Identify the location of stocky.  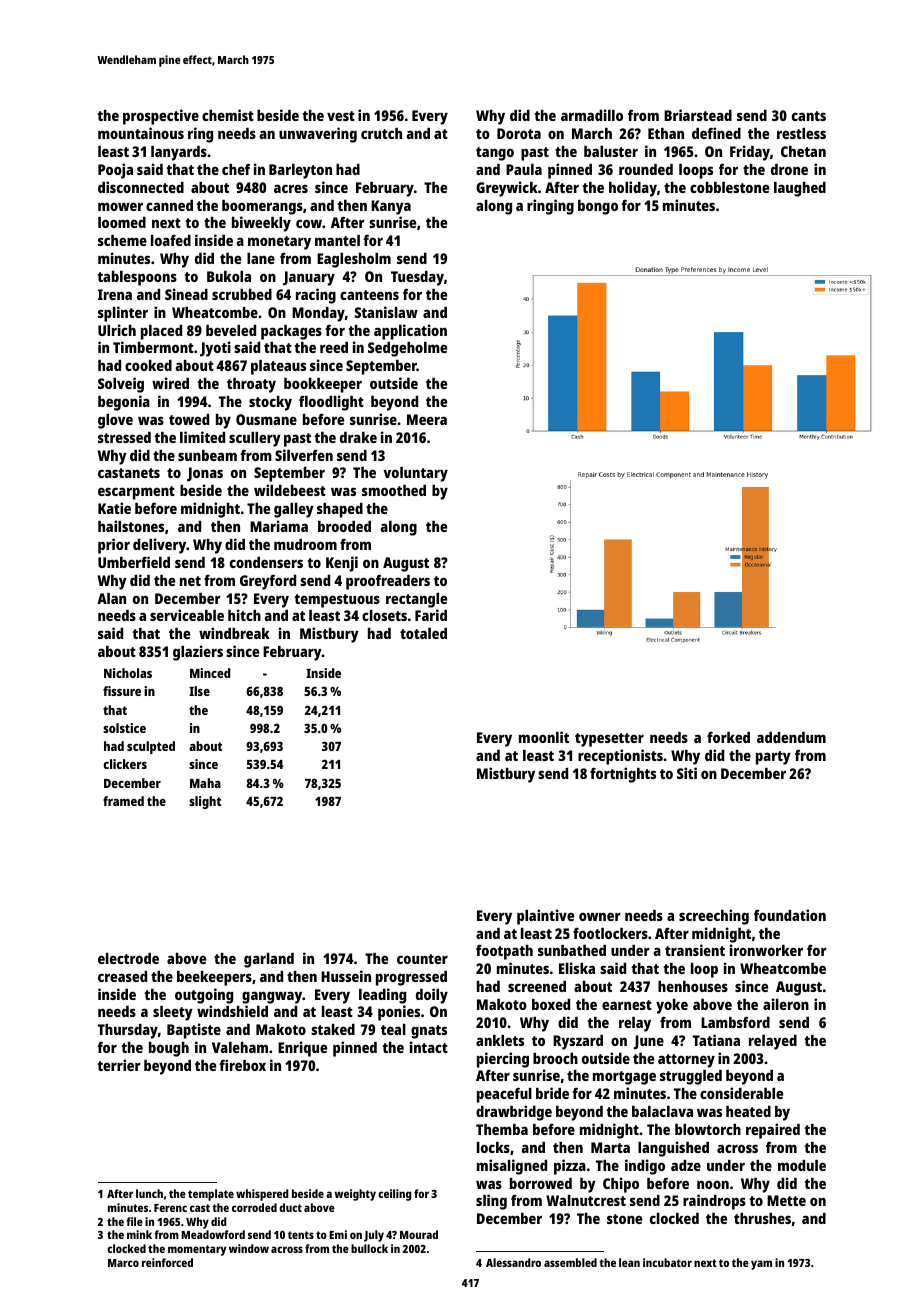
(270, 403).
